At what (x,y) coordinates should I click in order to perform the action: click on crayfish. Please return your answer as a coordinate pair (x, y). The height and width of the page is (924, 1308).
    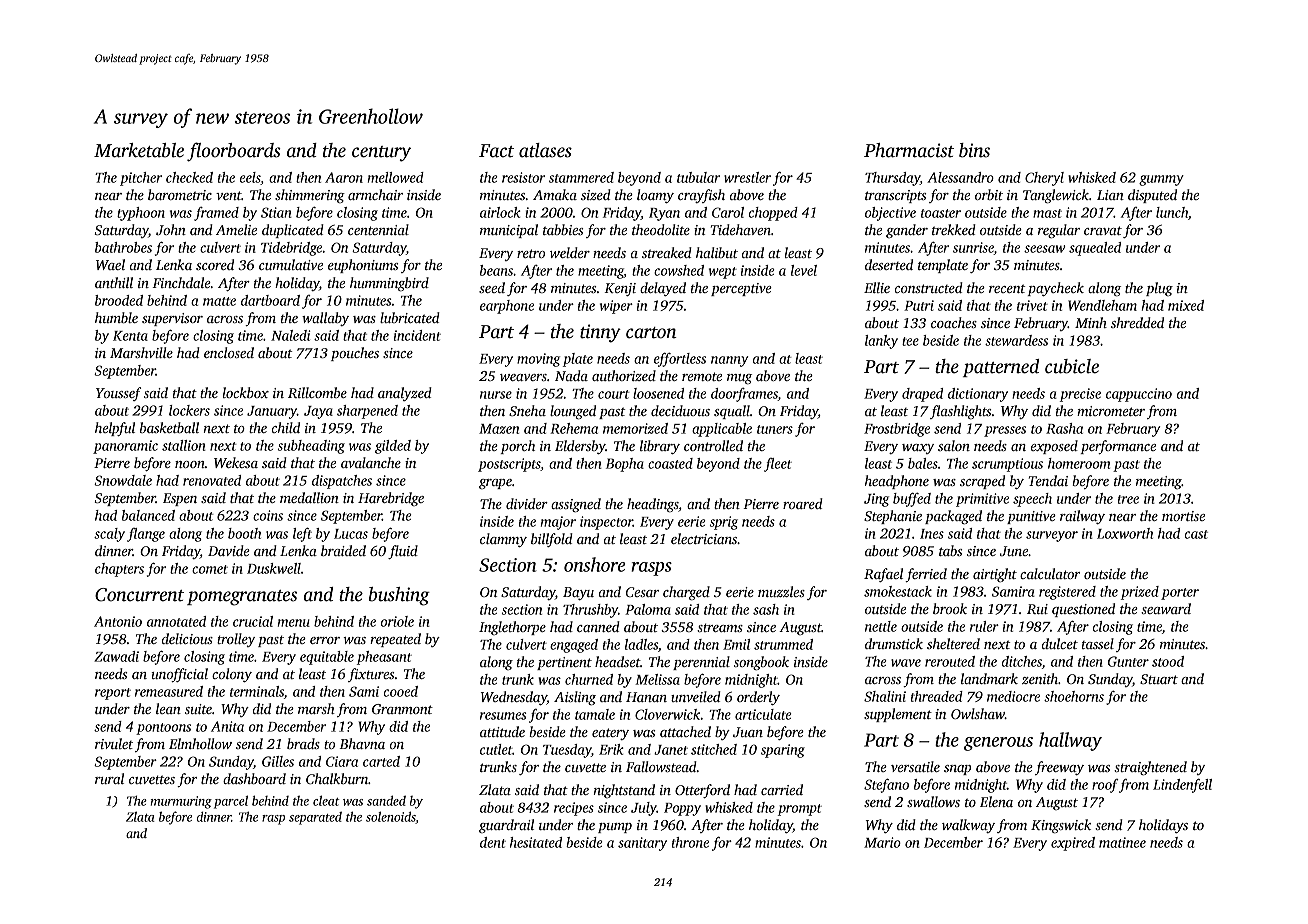
    Looking at the image, I should click on (701, 196).
